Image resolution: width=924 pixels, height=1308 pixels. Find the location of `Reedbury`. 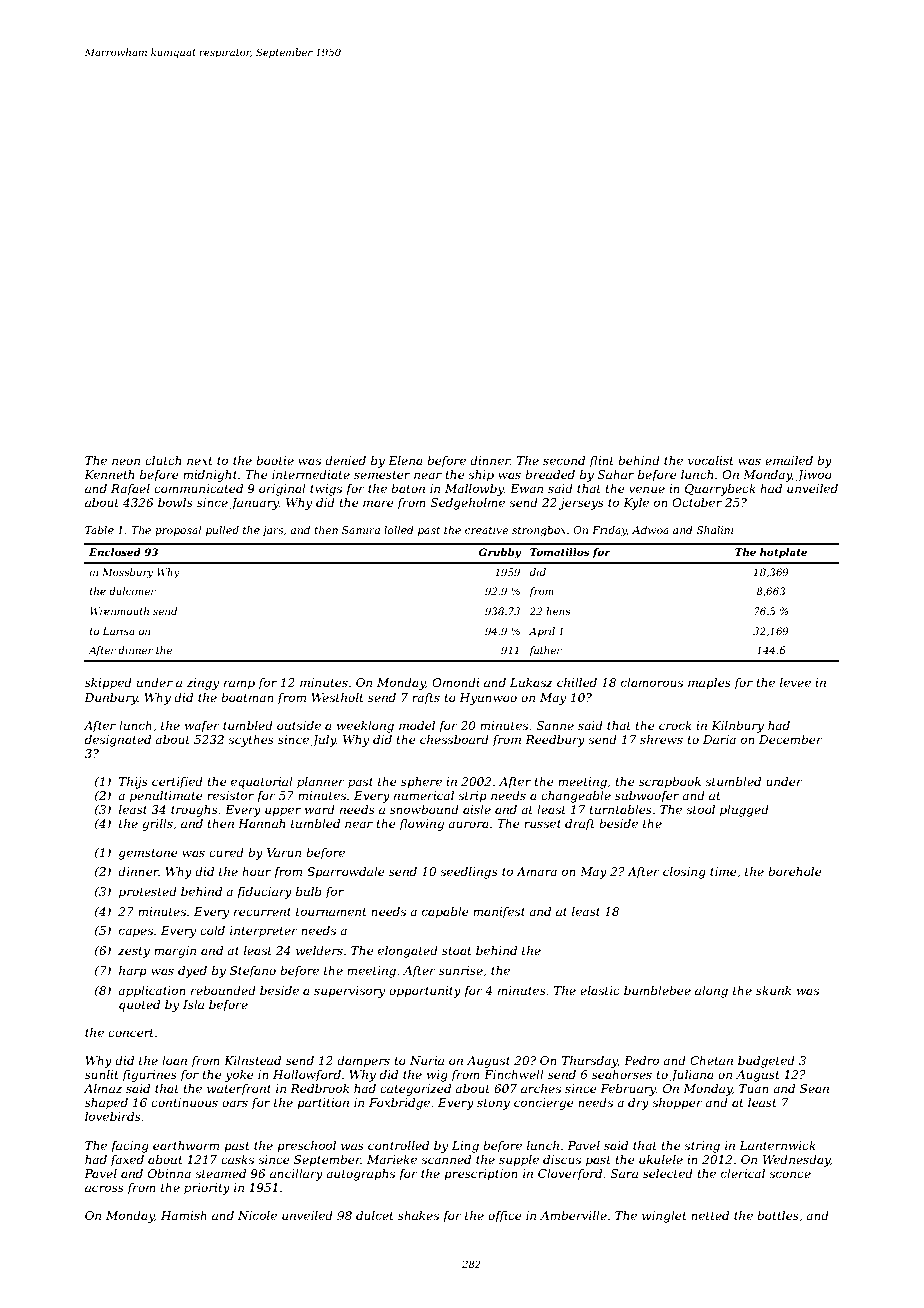

Reedbury is located at coordinates (555, 741).
